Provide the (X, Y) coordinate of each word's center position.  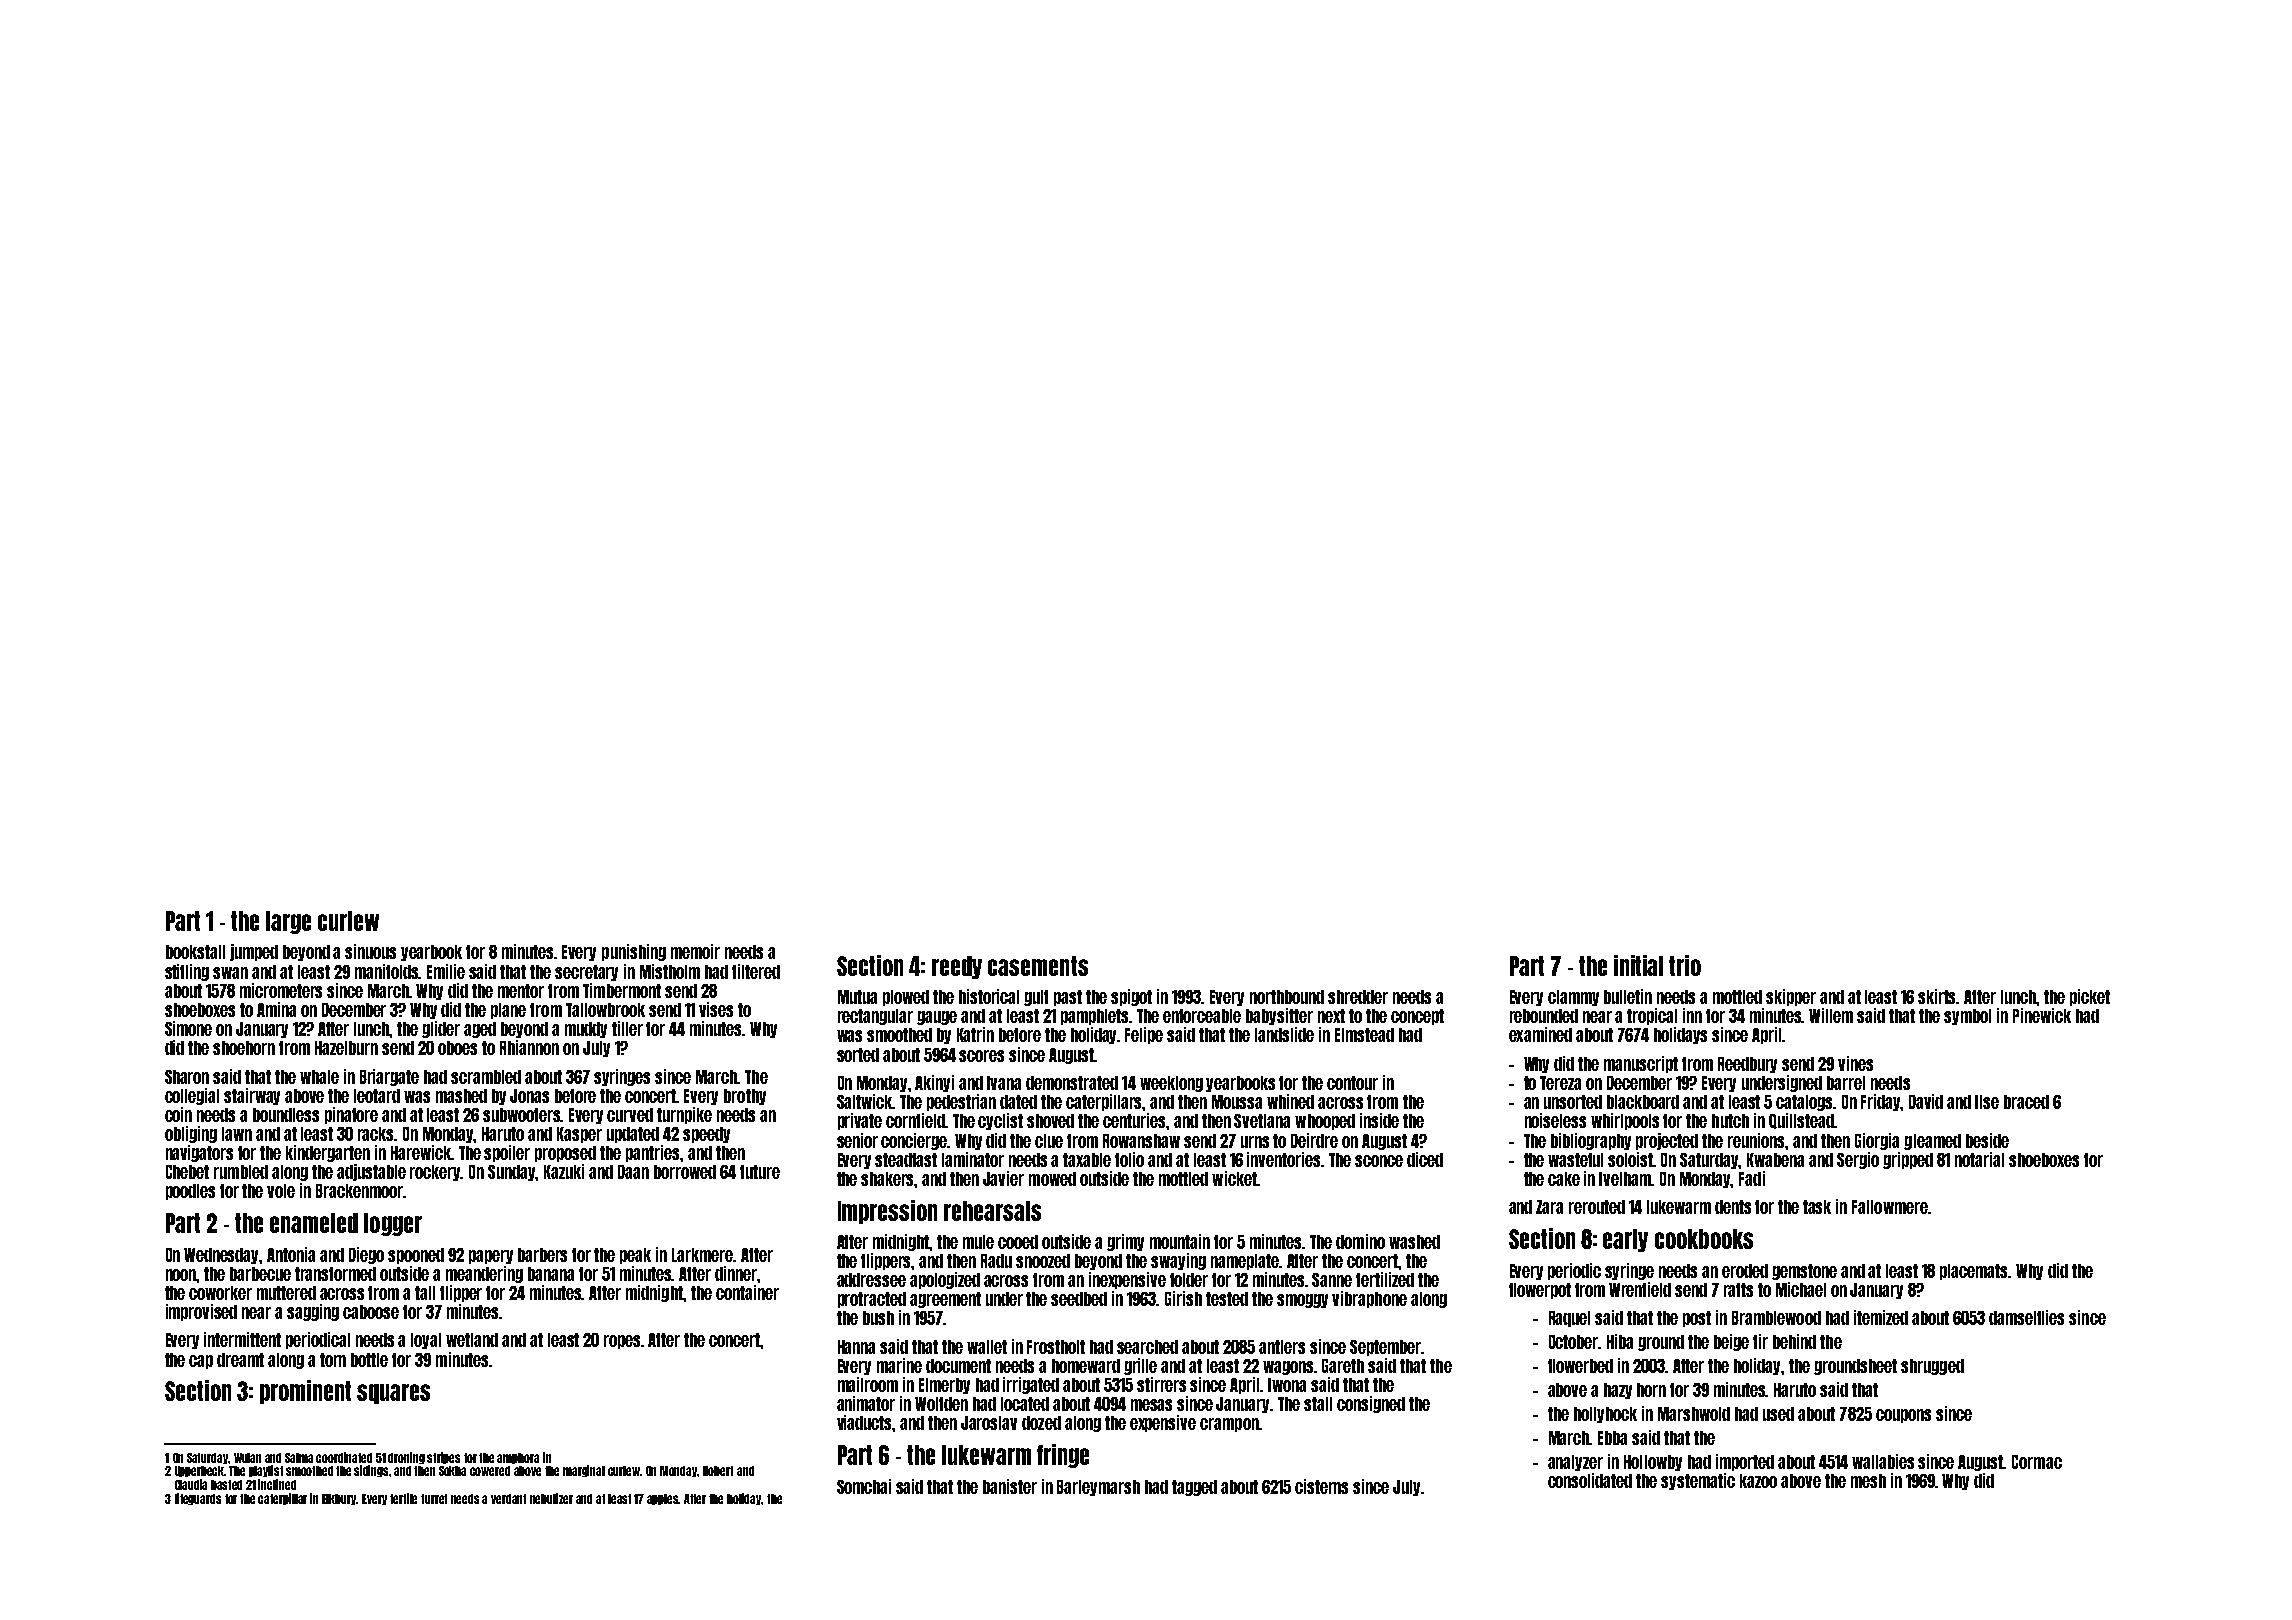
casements (1038, 966)
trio (1685, 965)
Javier (1003, 1178)
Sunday (512, 1173)
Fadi (1752, 1178)
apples (663, 1499)
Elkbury (339, 1499)
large (288, 922)
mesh (1868, 1481)
